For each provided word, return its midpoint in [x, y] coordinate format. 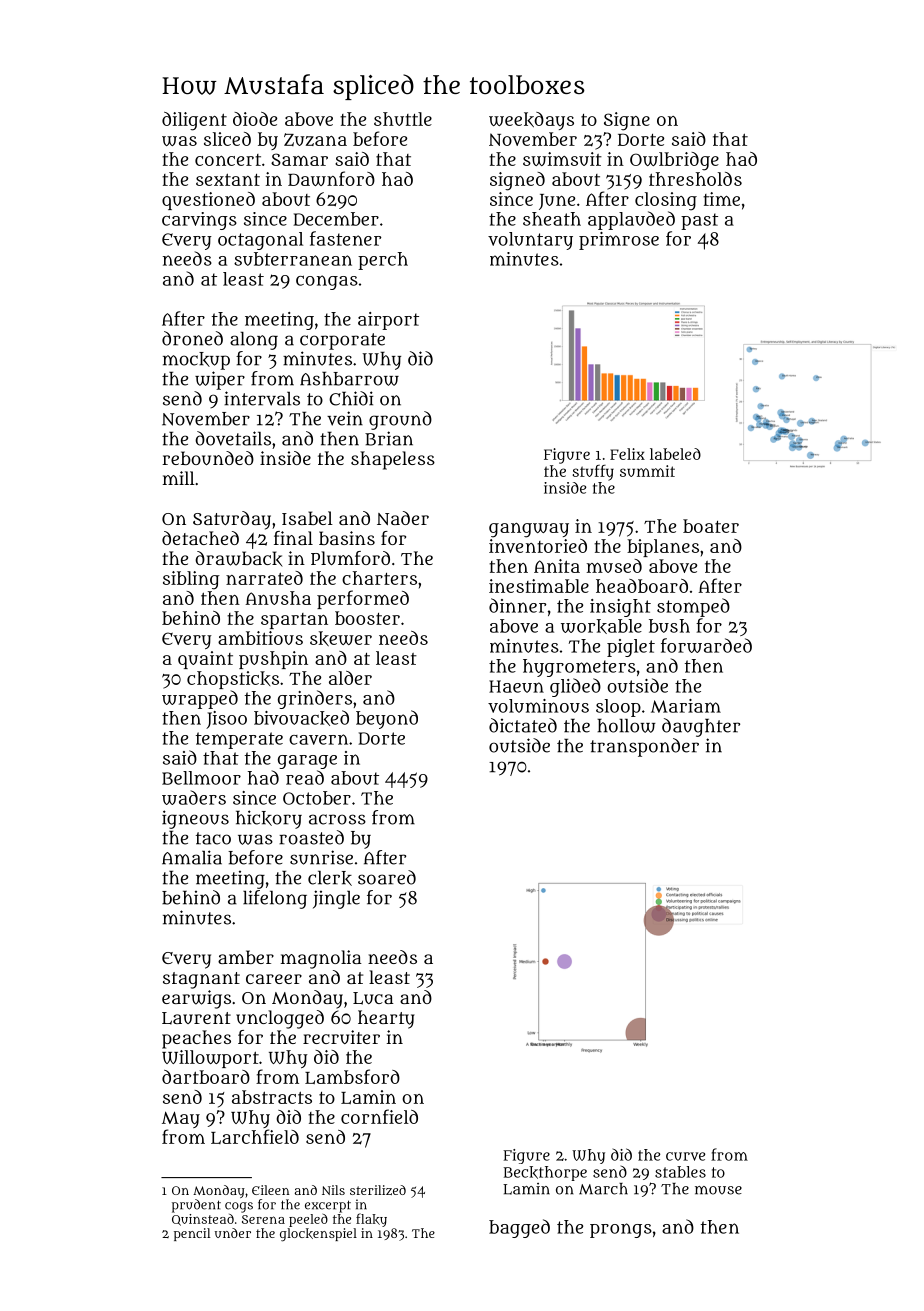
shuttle [403, 119]
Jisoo [226, 720]
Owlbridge [674, 161]
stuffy [593, 473]
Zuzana [315, 139]
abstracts [272, 1097]
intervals [262, 398]
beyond [387, 719]
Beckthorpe [545, 1173]
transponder [644, 747]
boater [711, 526]
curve [685, 1156]
